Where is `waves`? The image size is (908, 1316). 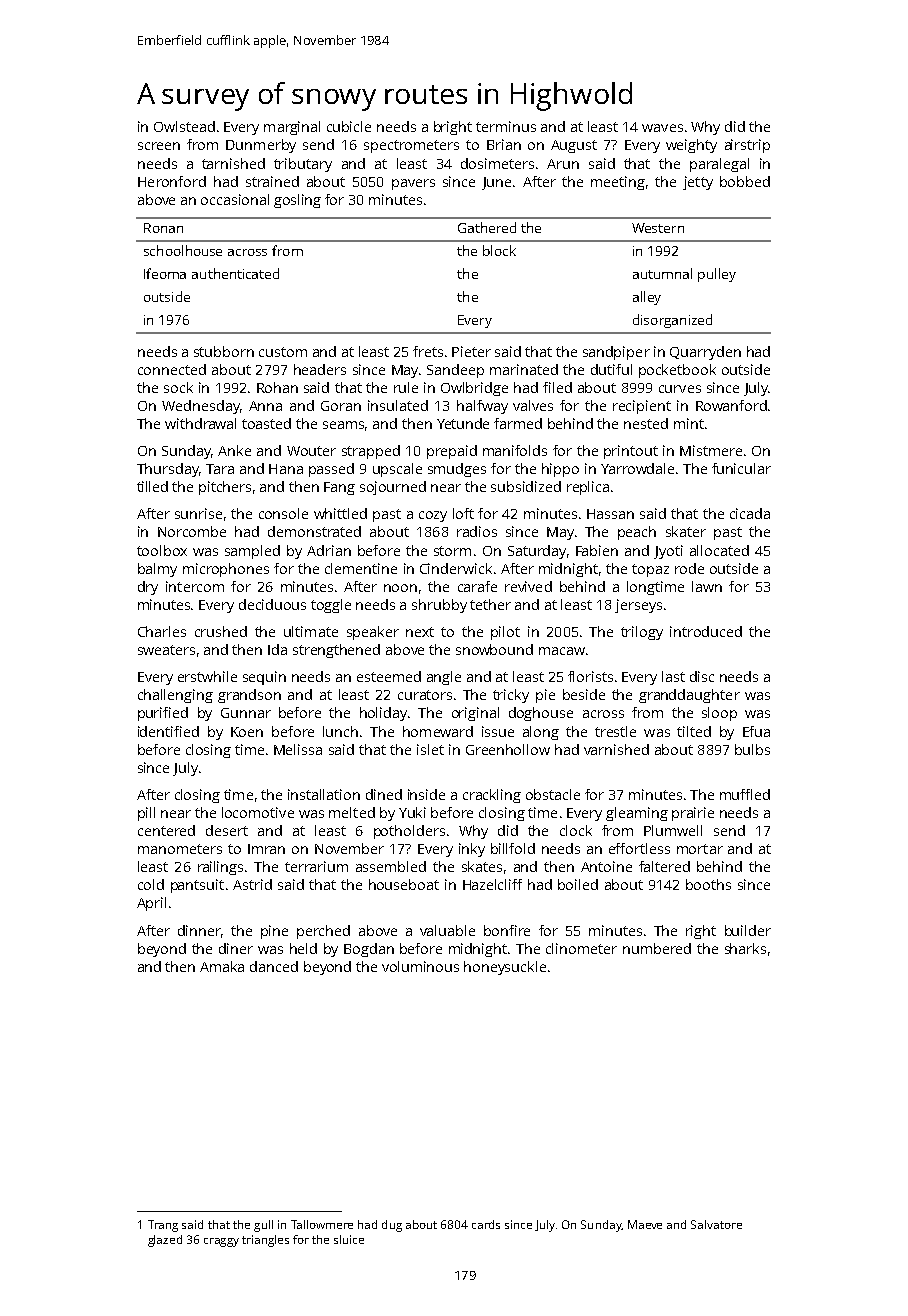
waves is located at coordinates (662, 128).
